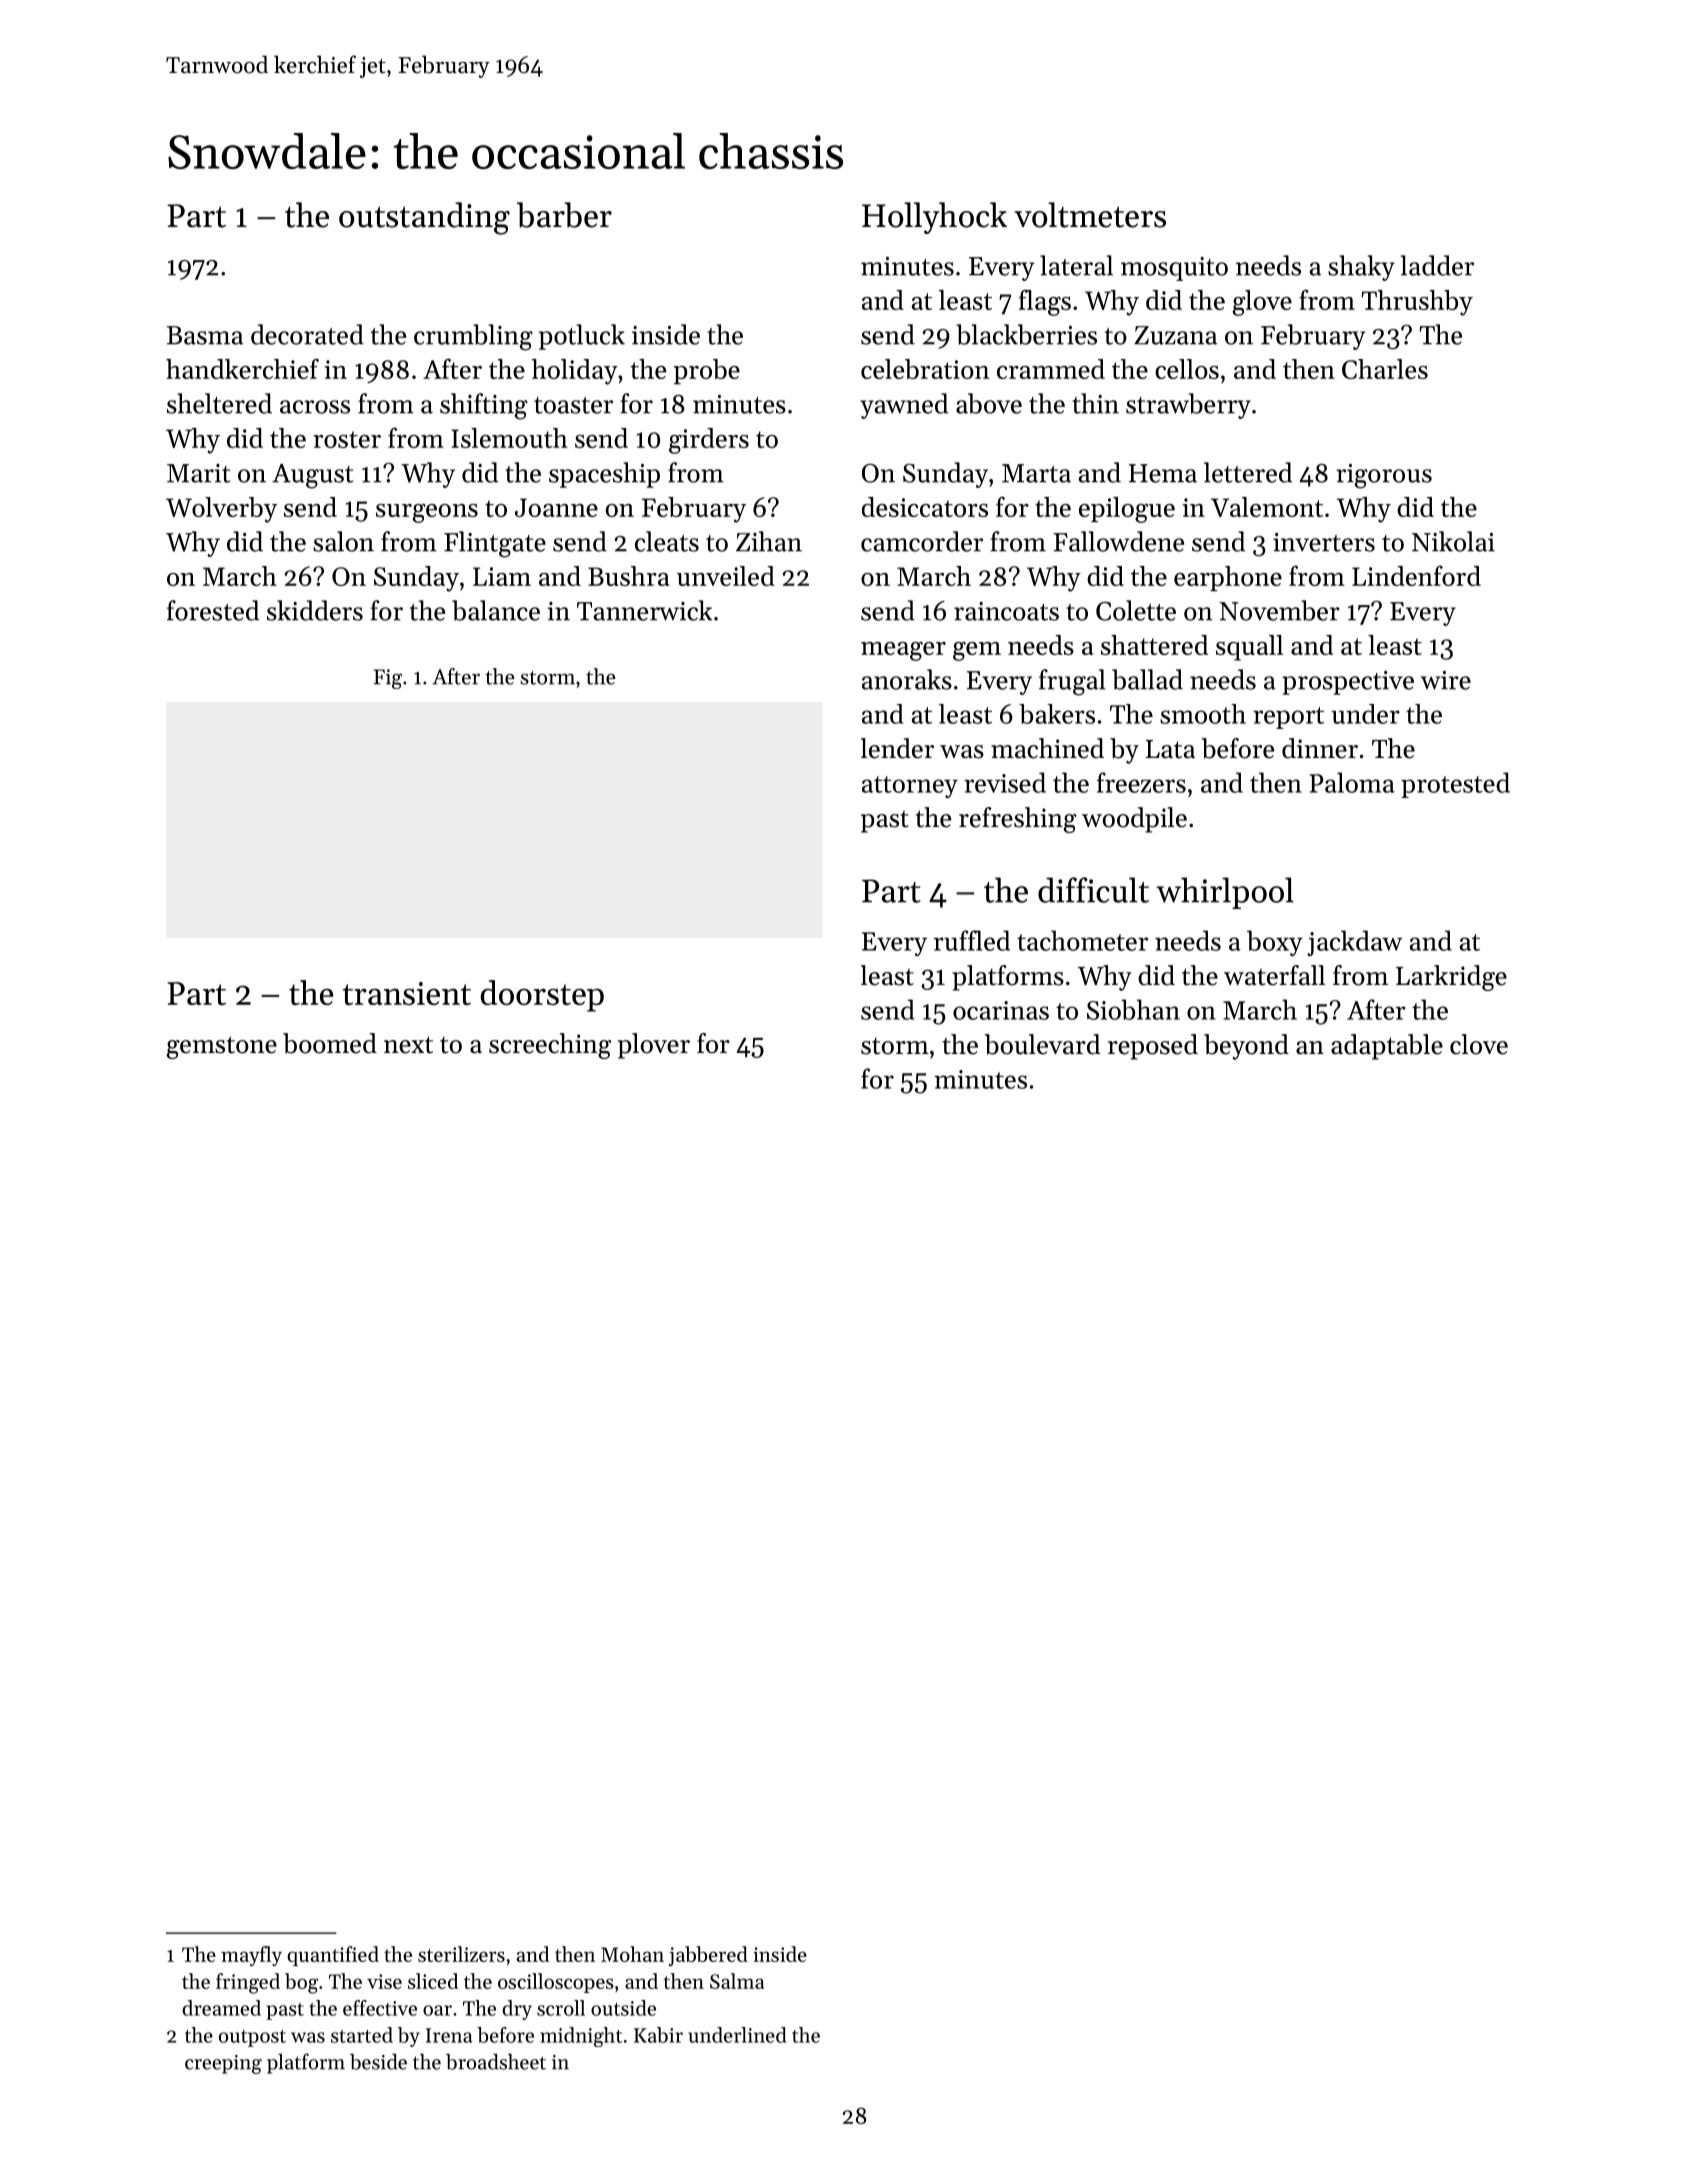  I want to click on rigorous, so click(1384, 476).
